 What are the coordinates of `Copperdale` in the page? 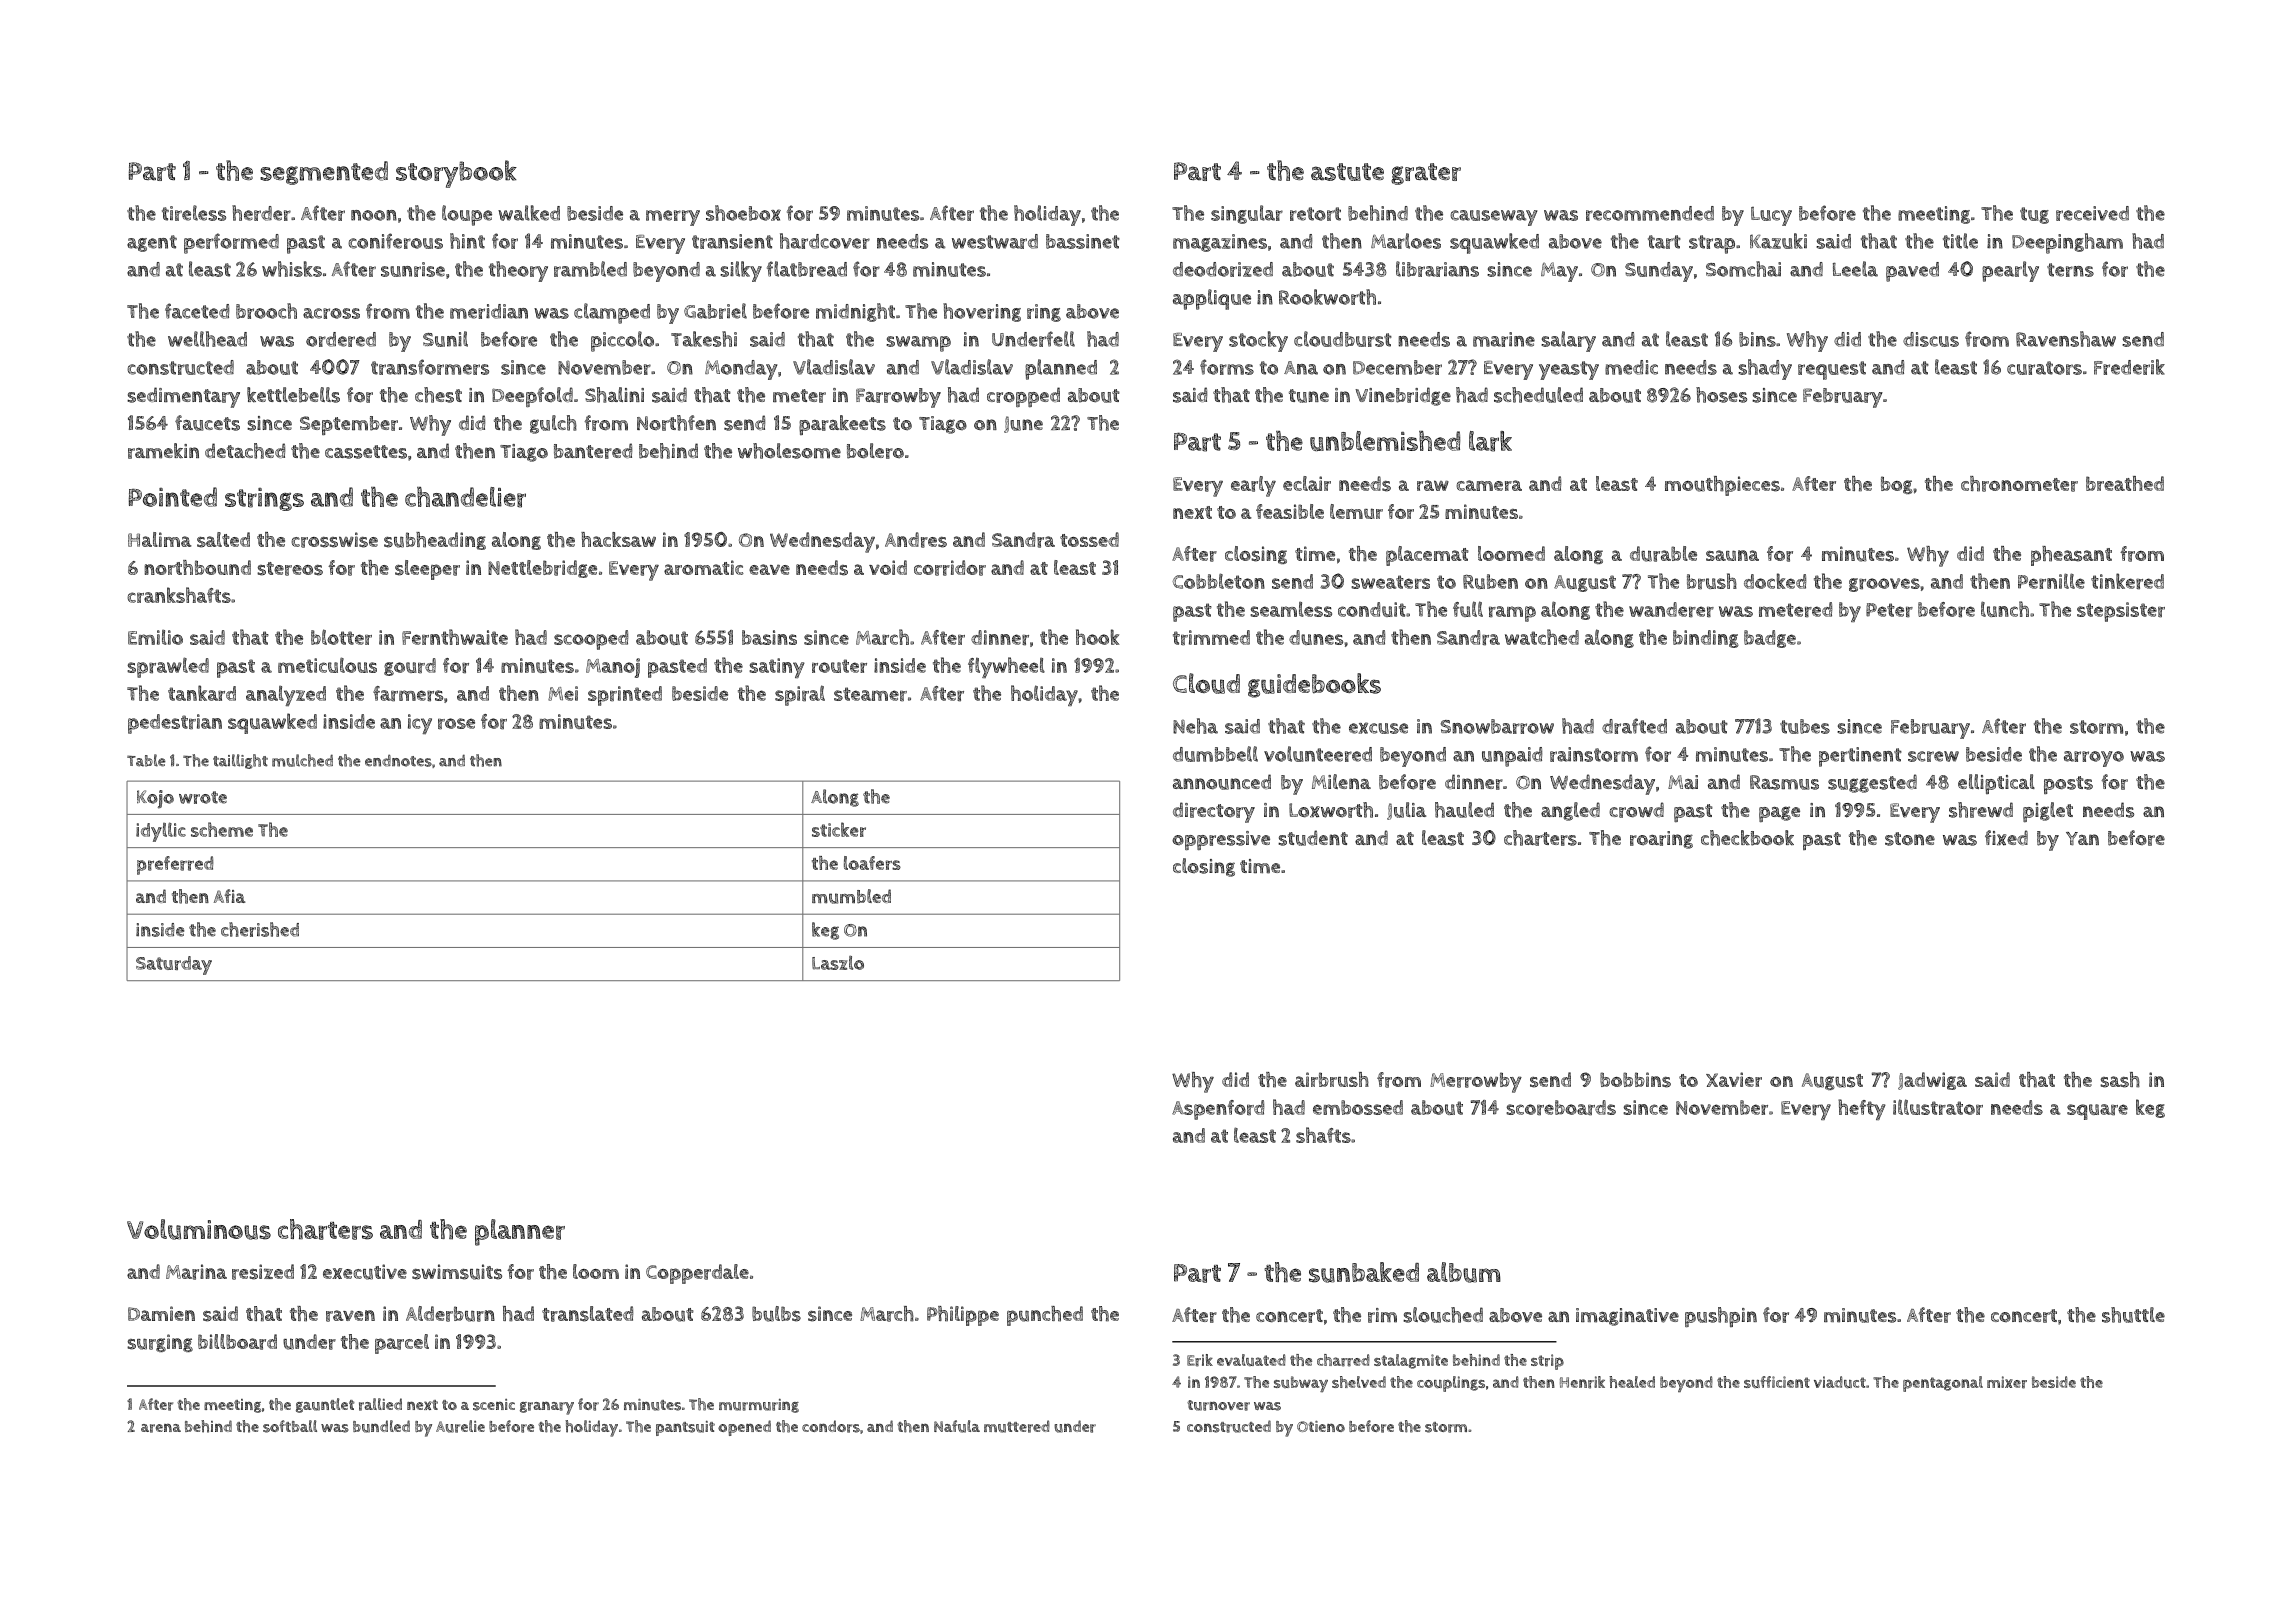 It's located at (697, 1274).
